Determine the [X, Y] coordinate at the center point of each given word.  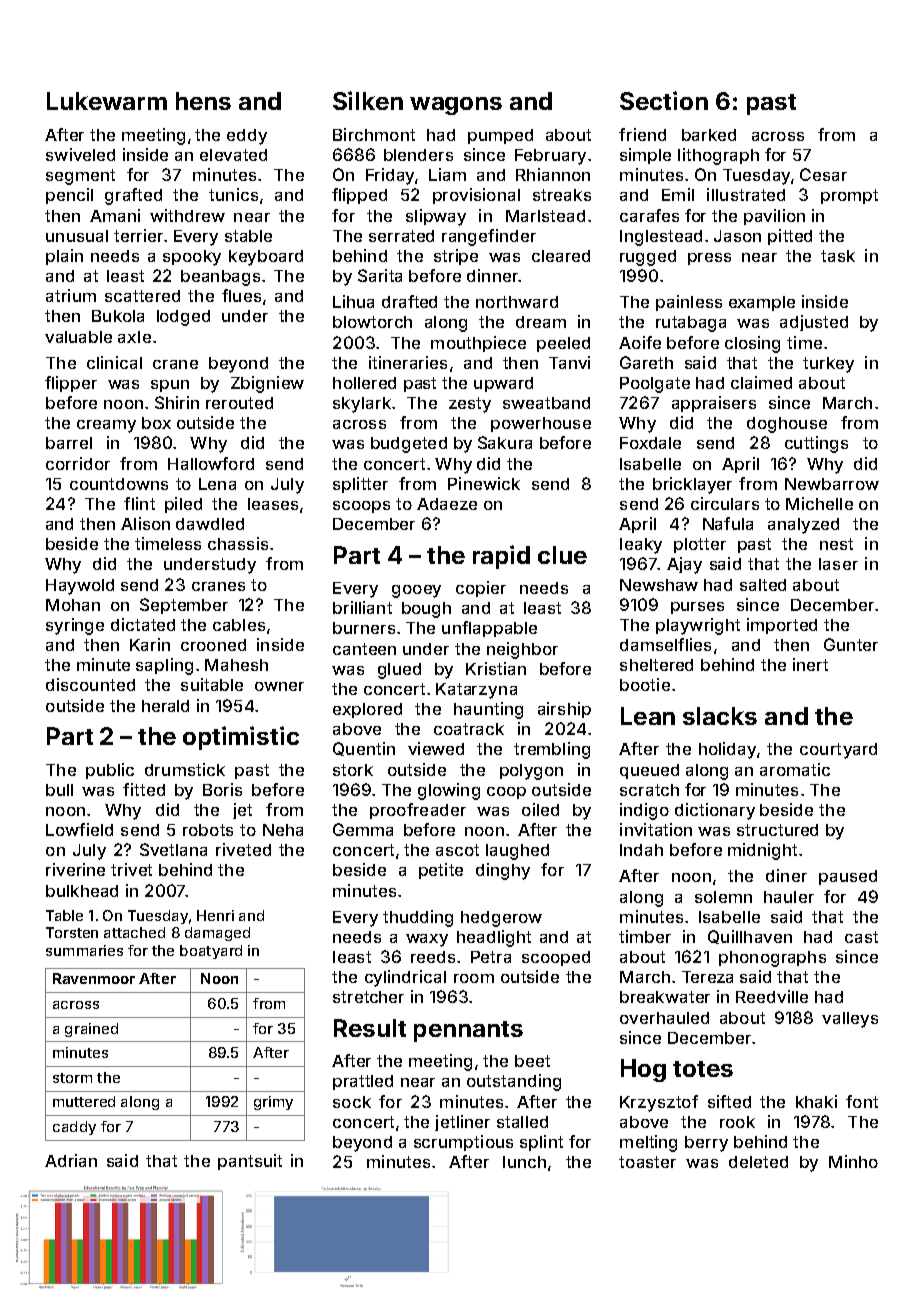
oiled [540, 809]
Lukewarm [107, 101]
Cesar [823, 174]
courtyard [838, 751]
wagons [456, 106]
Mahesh [236, 665]
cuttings [816, 444]
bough [426, 610]
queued [649, 771]
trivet [131, 869]
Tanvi [569, 362]
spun [170, 386]
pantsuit [250, 1162]
